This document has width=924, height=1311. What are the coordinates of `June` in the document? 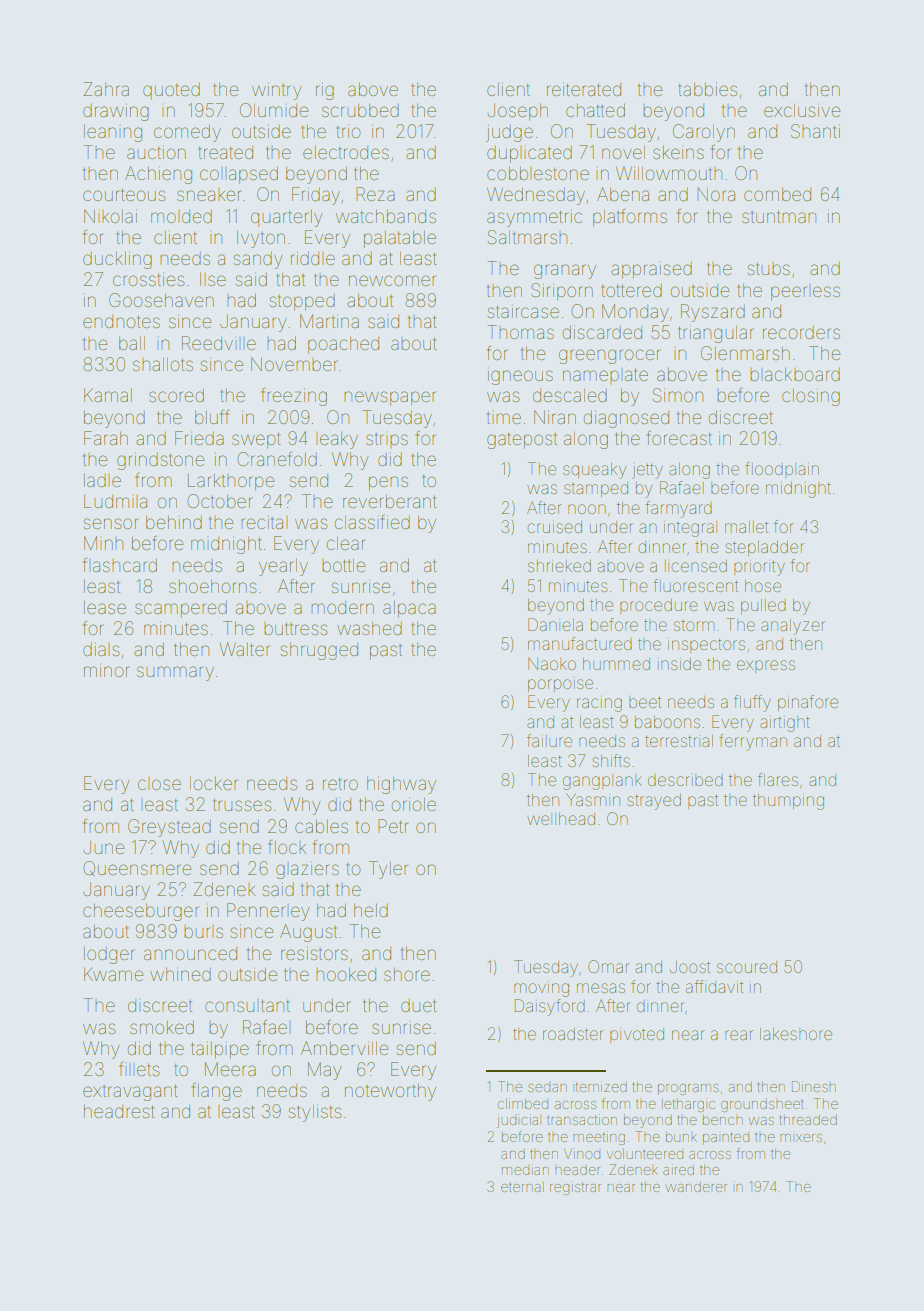 It's located at (103, 847).
